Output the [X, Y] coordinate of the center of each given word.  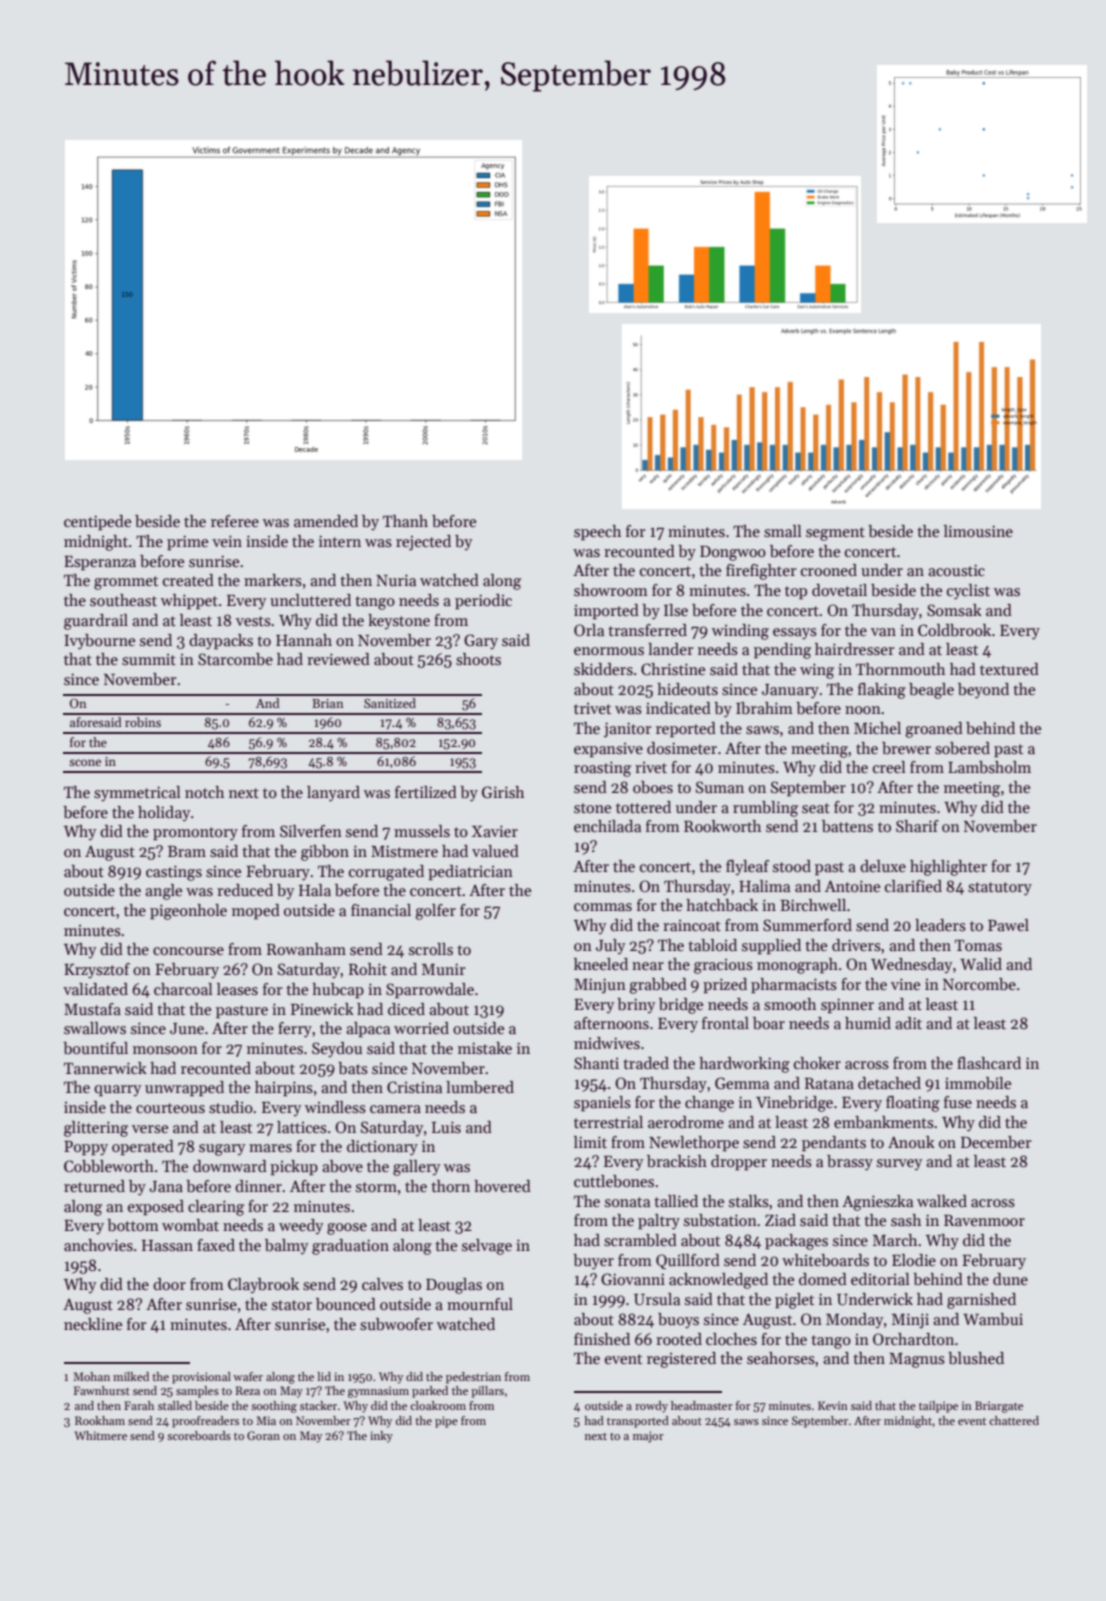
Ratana [829, 1083]
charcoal [183, 989]
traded [646, 1063]
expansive [608, 750]
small [783, 531]
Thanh [405, 521]
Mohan [91, 1376]
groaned [934, 730]
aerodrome [686, 1122]
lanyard [333, 794]
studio [231, 1107]
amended [326, 521]
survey [899, 1165]
